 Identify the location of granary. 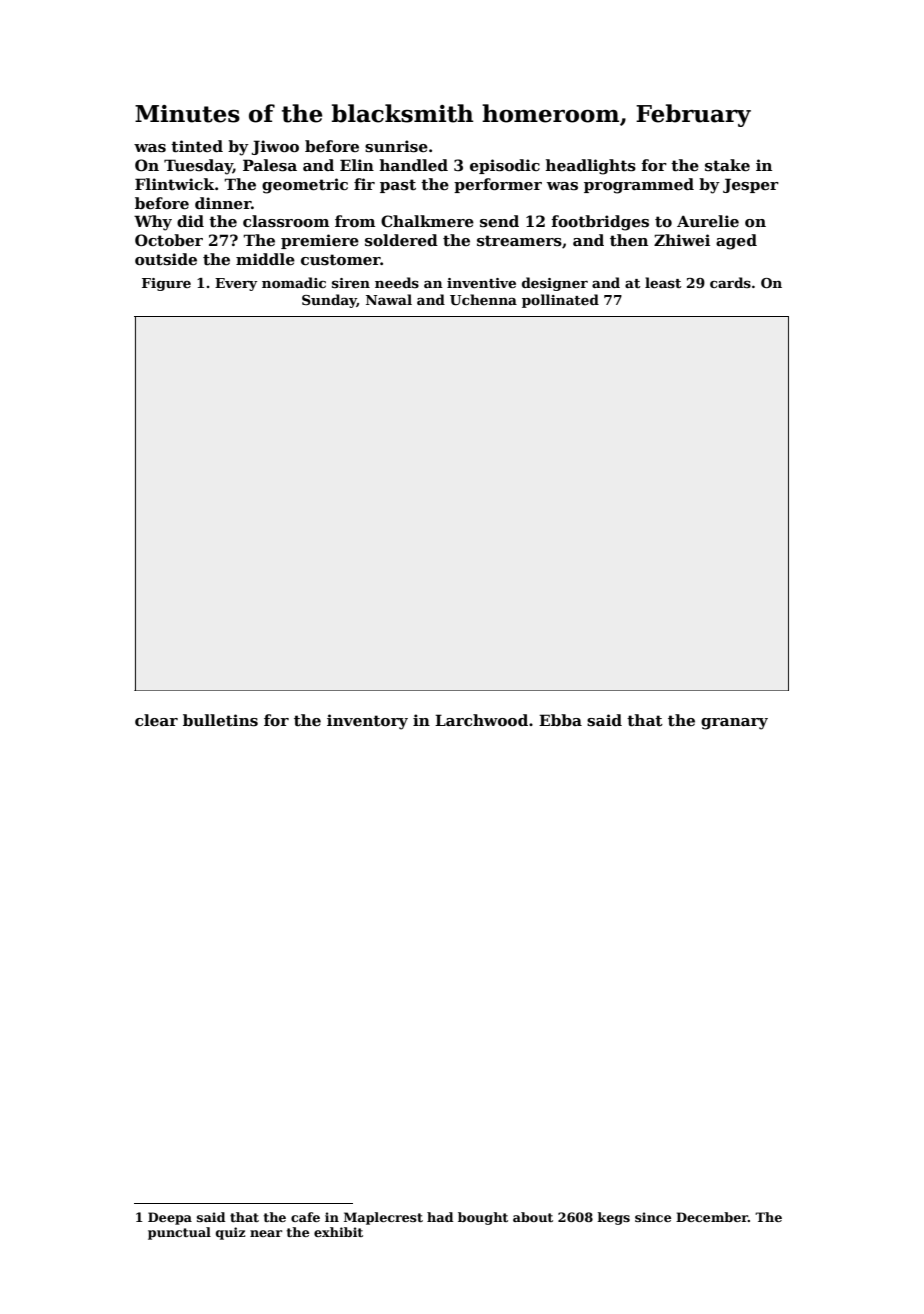
(734, 724).
